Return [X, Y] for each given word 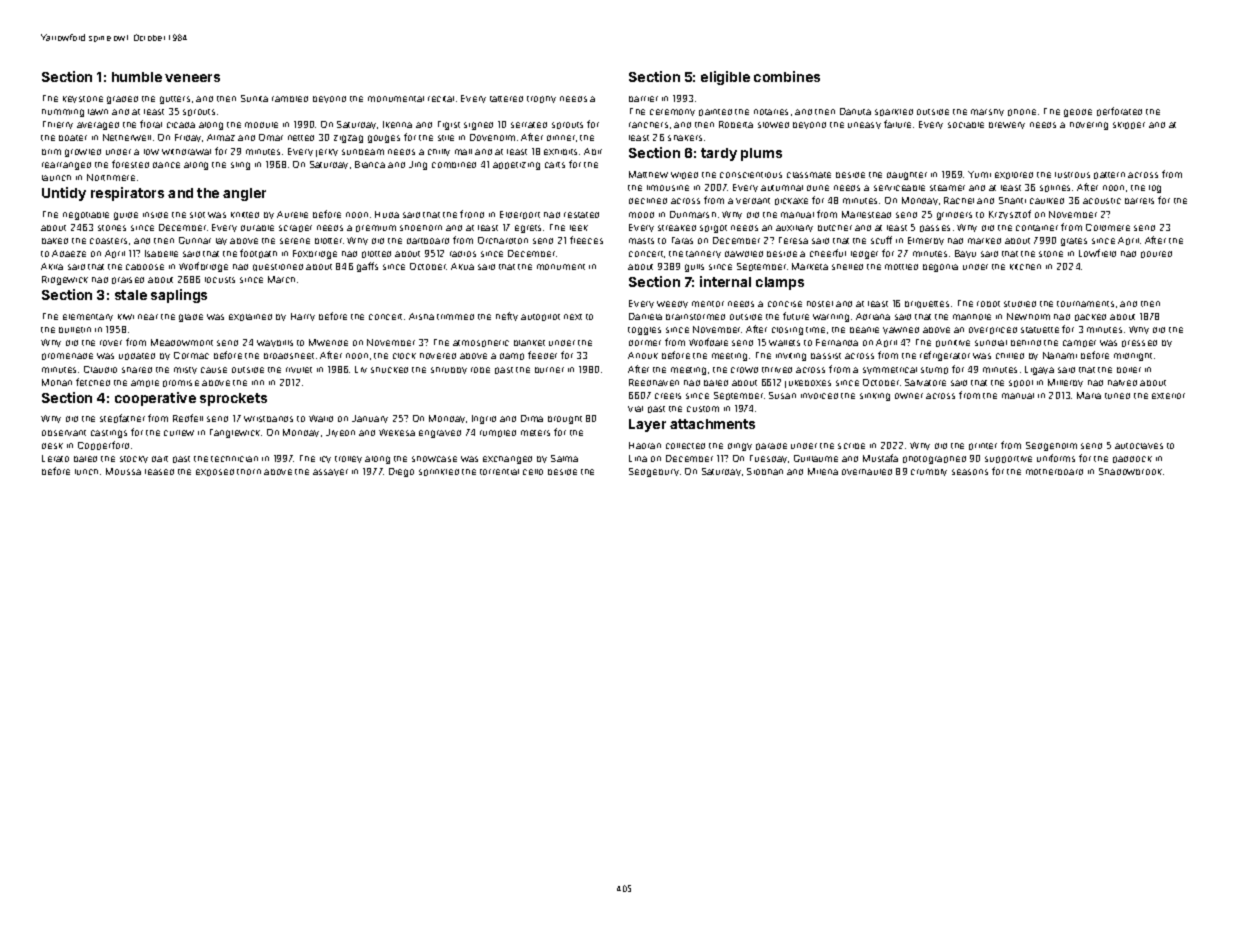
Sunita [254, 98]
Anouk [643, 355]
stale [131, 295]
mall [463, 152]
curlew [179, 433]
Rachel [959, 200]
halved [1122, 383]
